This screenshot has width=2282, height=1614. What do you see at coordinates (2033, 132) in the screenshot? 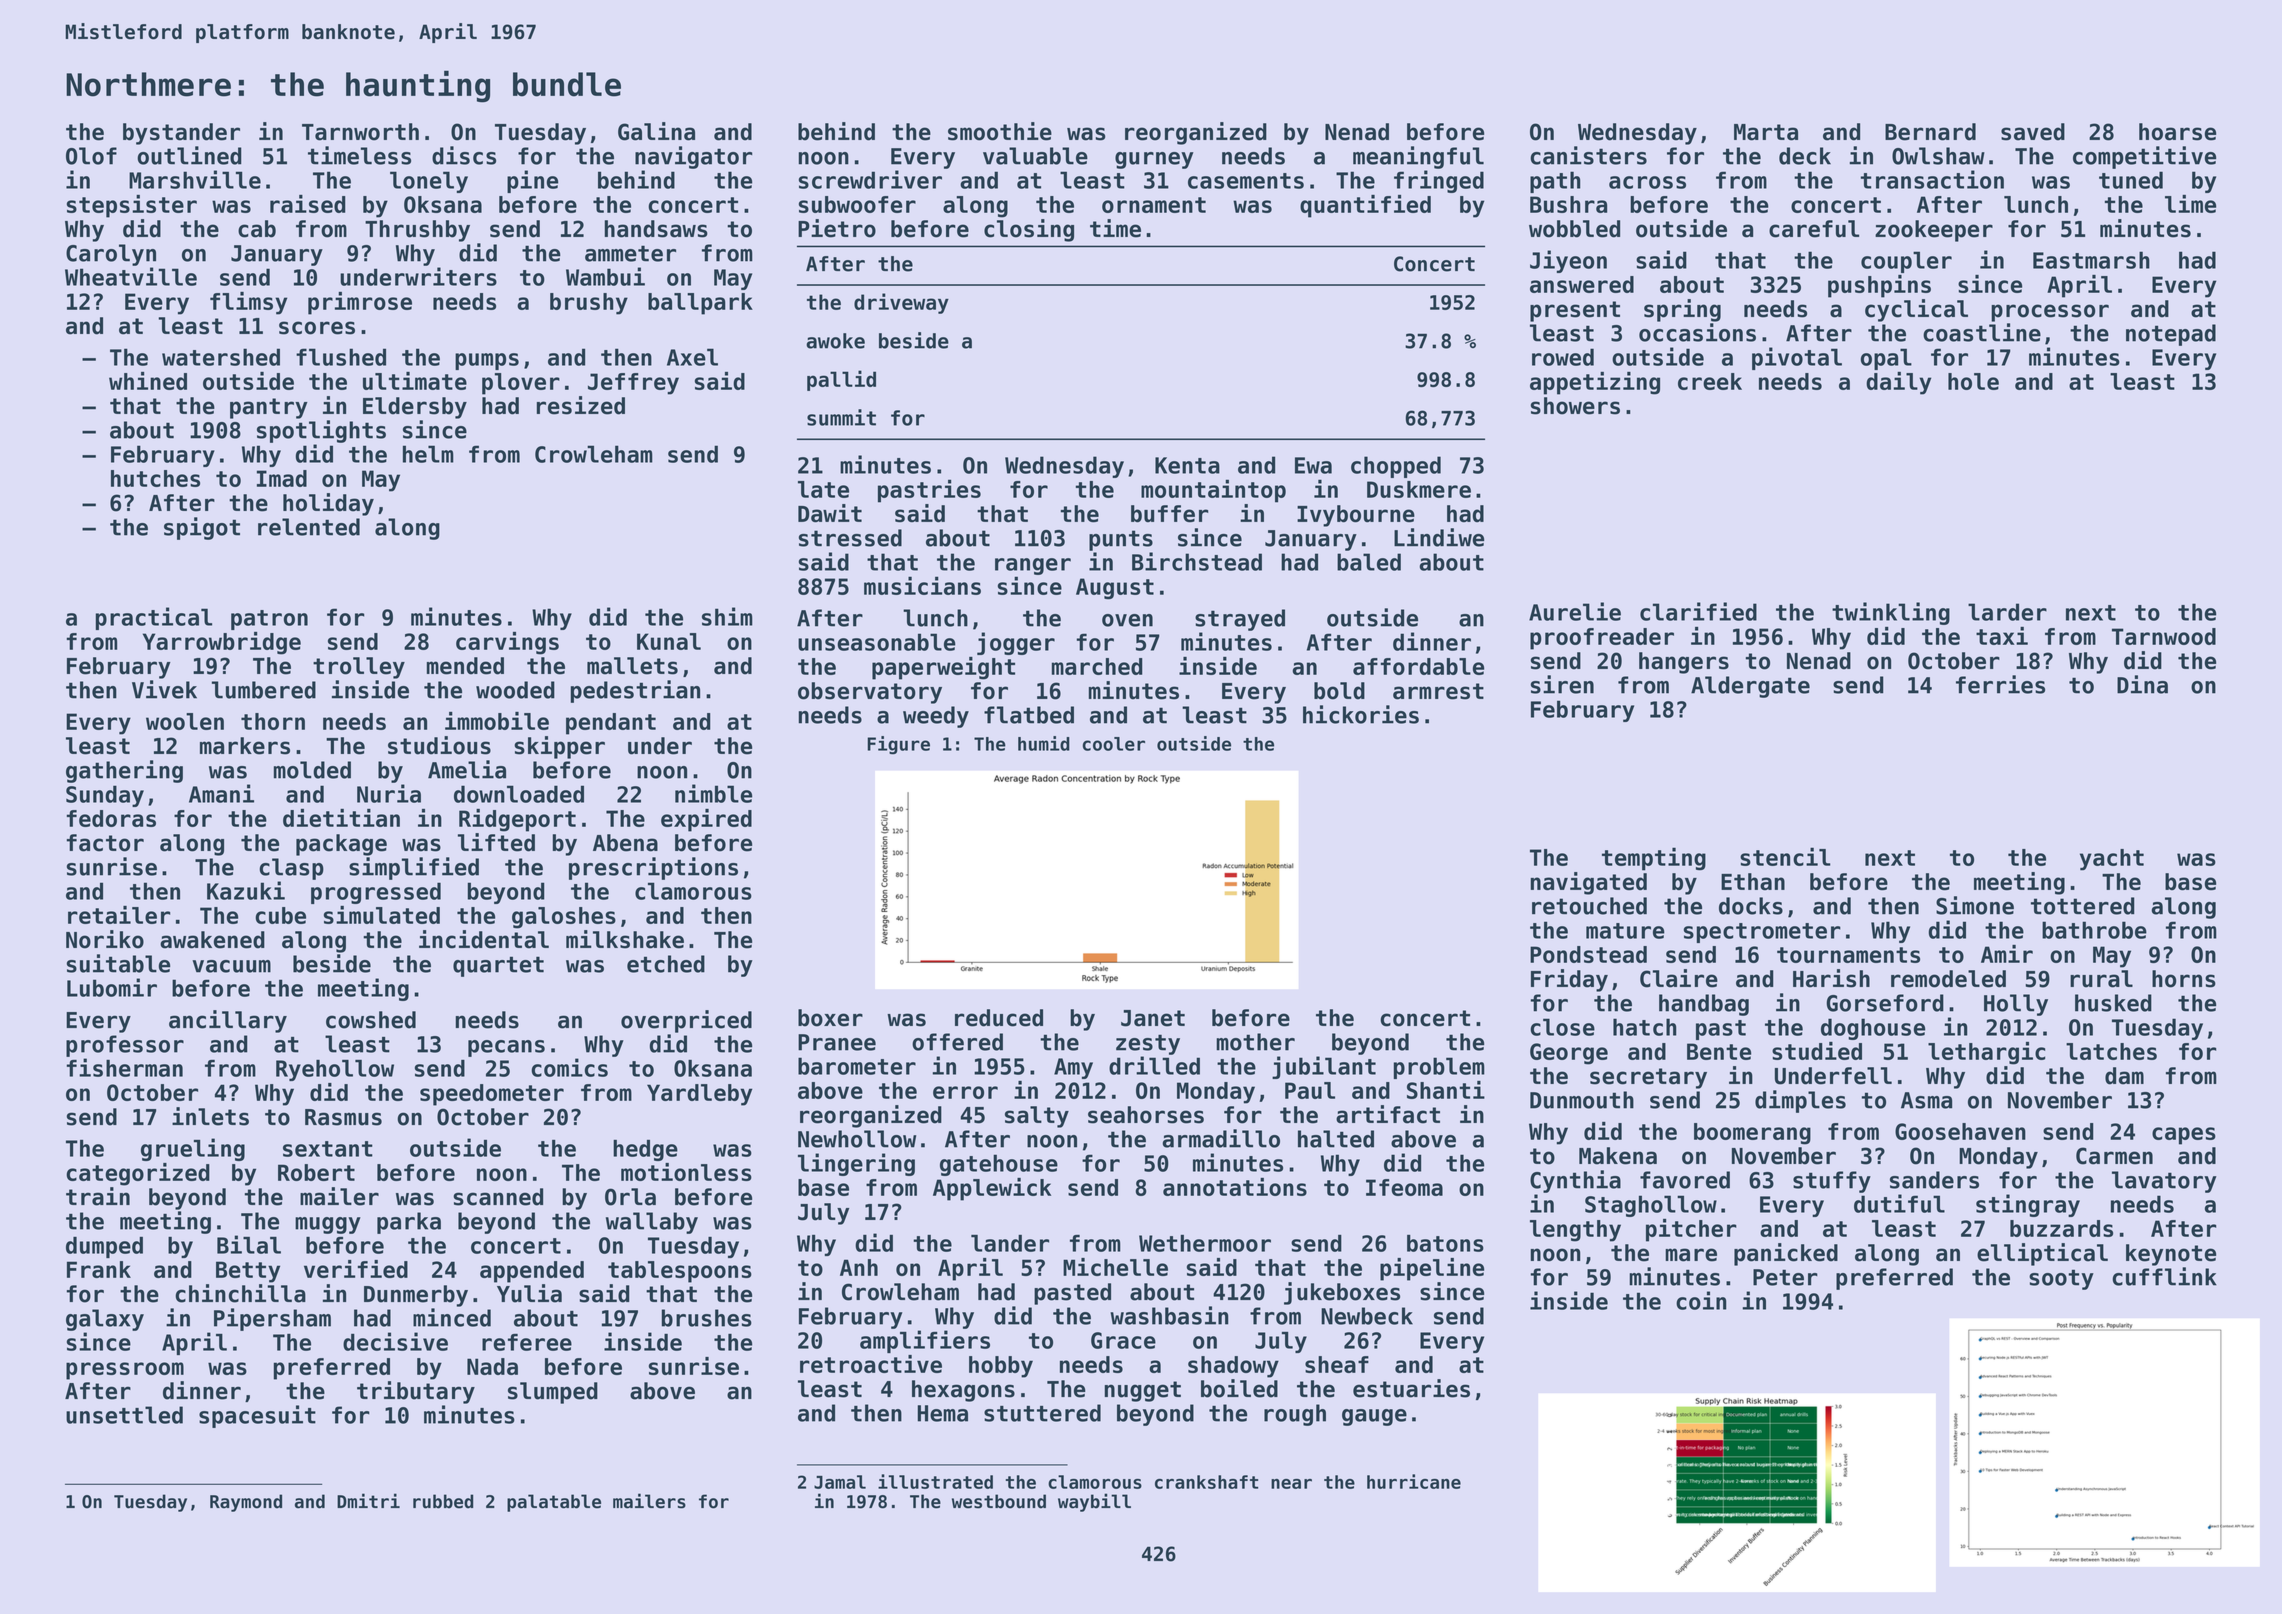
I see `saved` at bounding box center [2033, 132].
